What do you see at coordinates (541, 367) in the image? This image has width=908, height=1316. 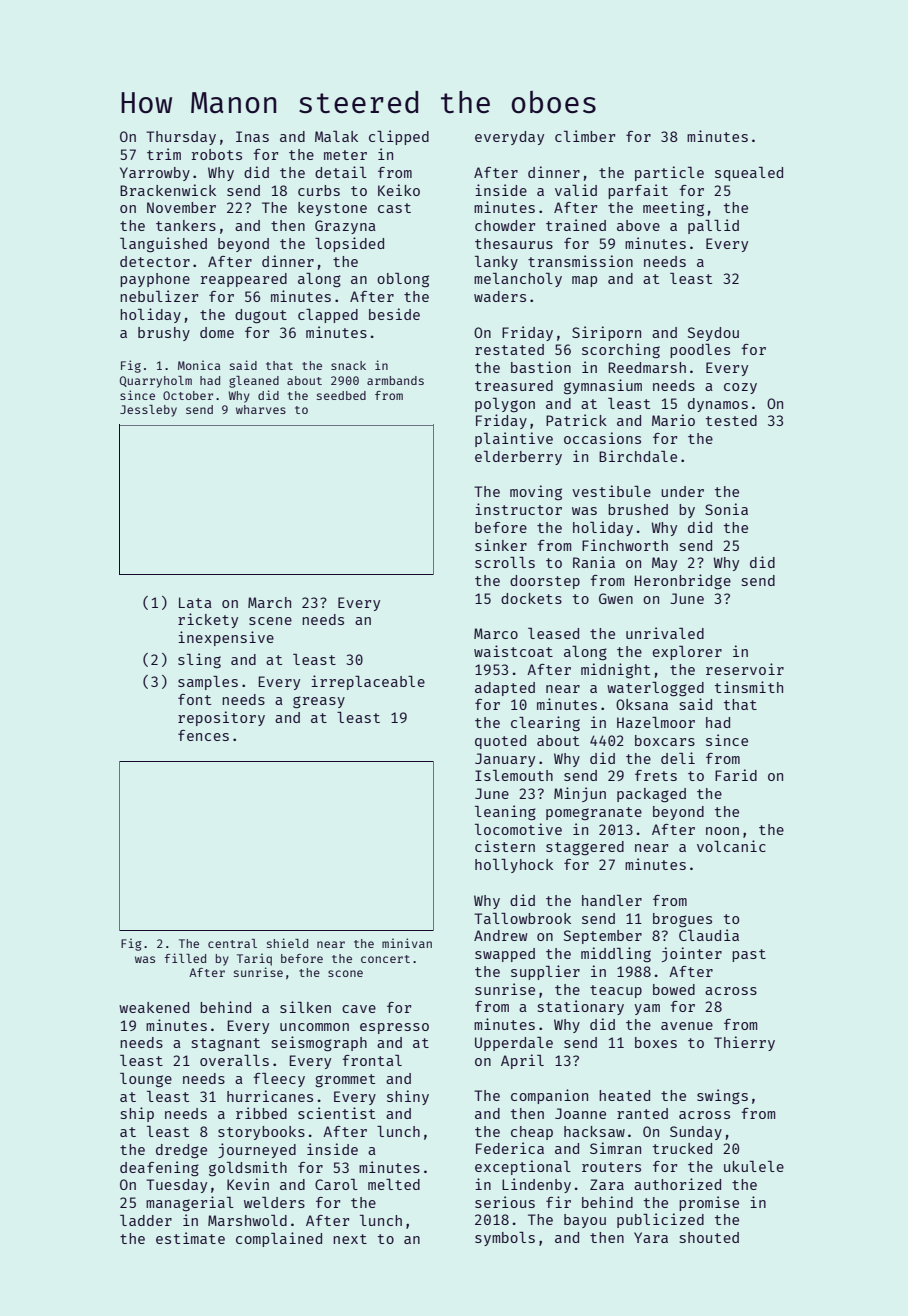 I see `bastion` at bounding box center [541, 367].
